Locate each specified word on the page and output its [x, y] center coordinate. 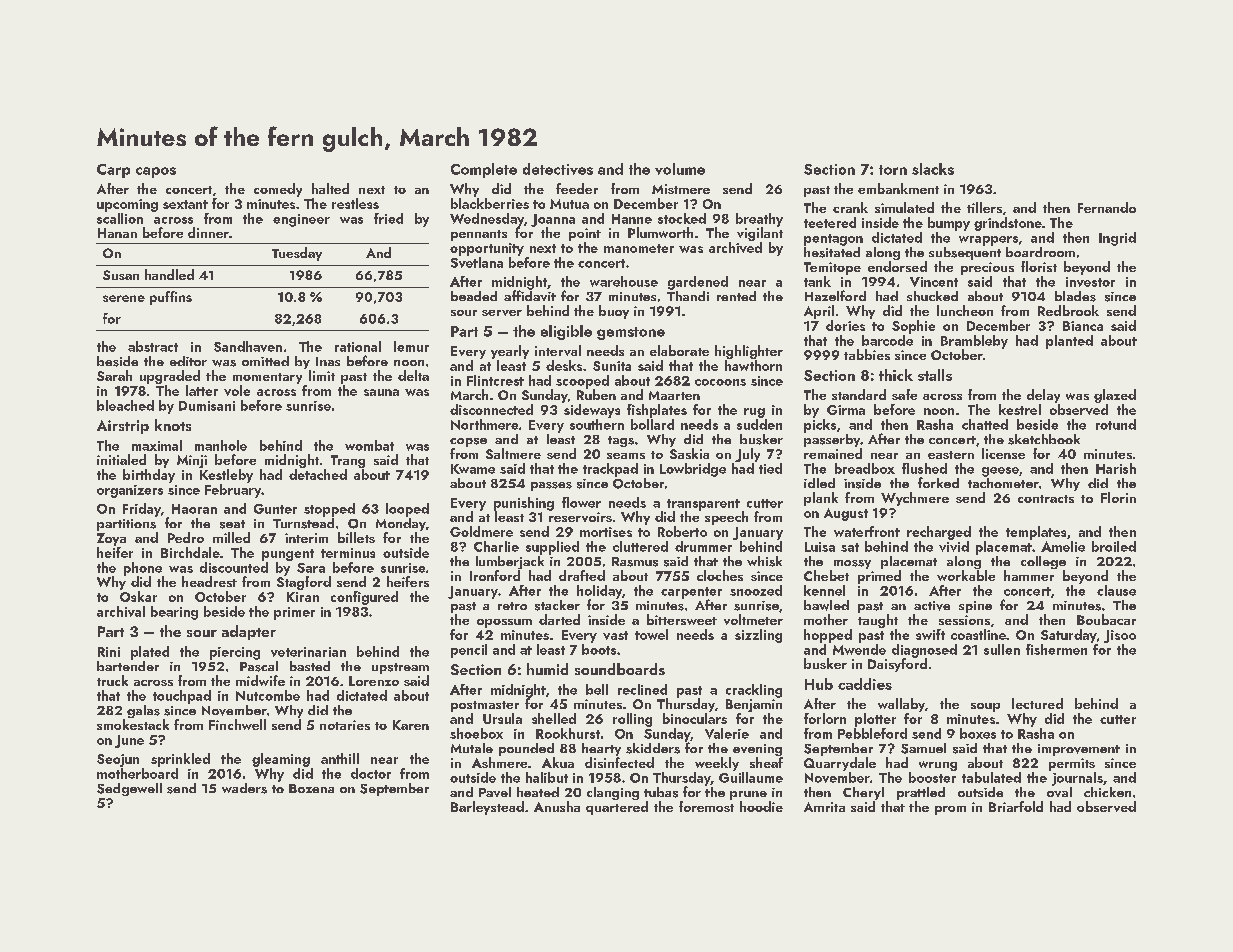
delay [1043, 396]
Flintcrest [495, 380]
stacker [557, 605]
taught [878, 621]
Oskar [138, 596]
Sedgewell [129, 789]
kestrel [1020, 409]
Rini [109, 652]
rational [358, 346]
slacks [933, 169]
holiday [599, 592]
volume [680, 169]
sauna [381, 392]
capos [156, 172]
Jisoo [1120, 636]
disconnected [491, 409]
